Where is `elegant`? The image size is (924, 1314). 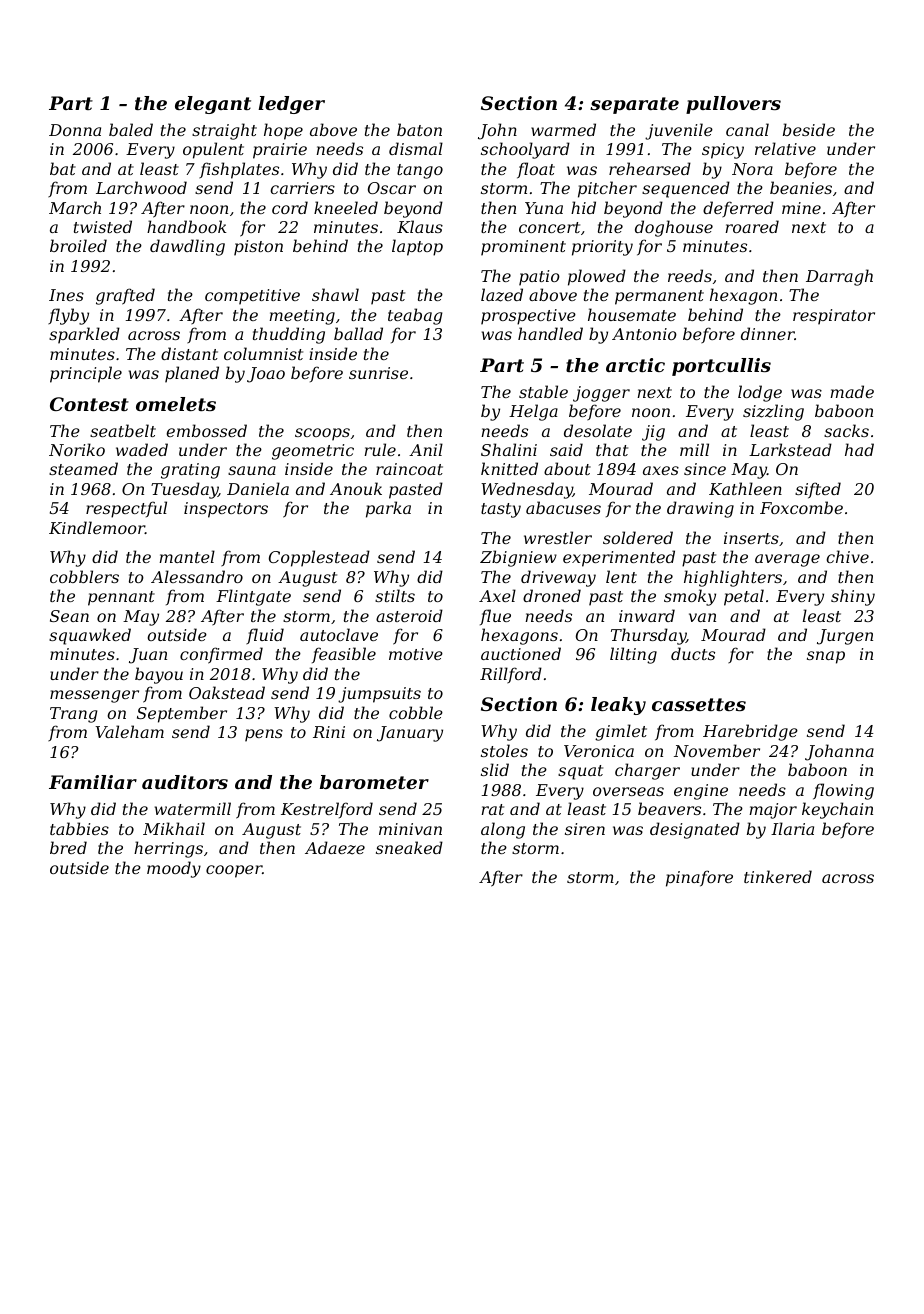
elegant is located at coordinates (213, 105).
